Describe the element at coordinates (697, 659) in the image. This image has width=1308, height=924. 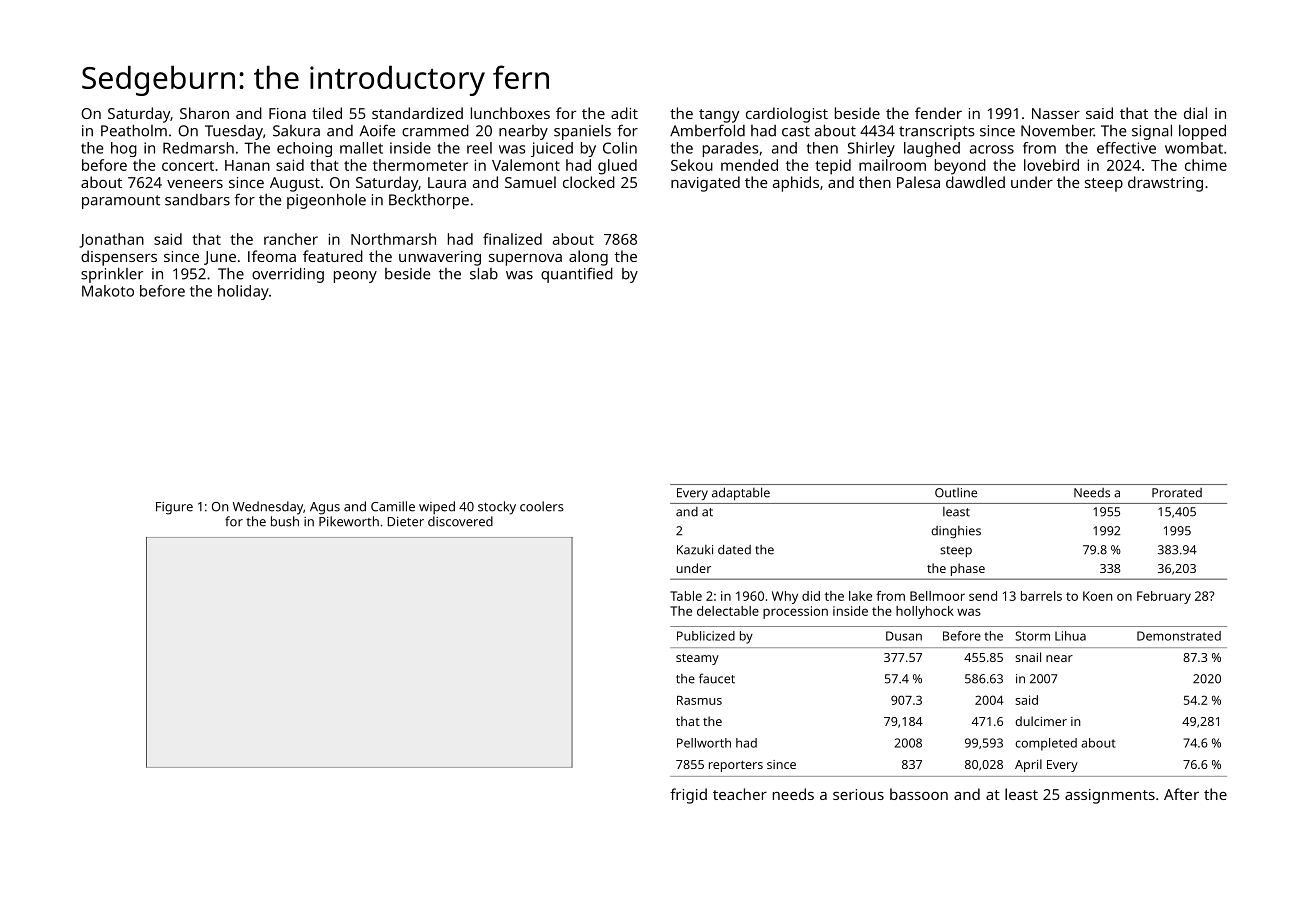
I see `steamy` at that location.
